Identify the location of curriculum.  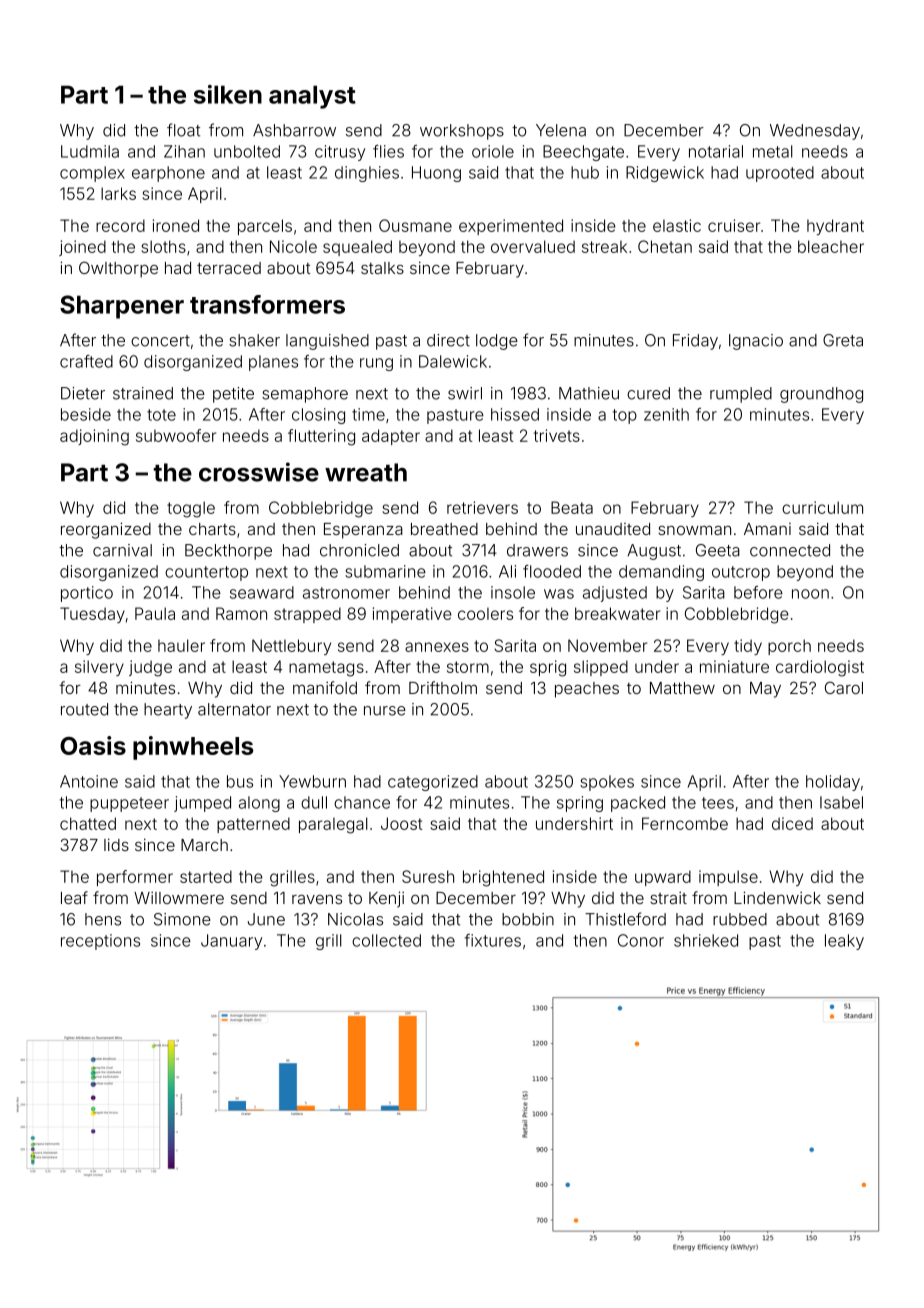
(822, 507).
